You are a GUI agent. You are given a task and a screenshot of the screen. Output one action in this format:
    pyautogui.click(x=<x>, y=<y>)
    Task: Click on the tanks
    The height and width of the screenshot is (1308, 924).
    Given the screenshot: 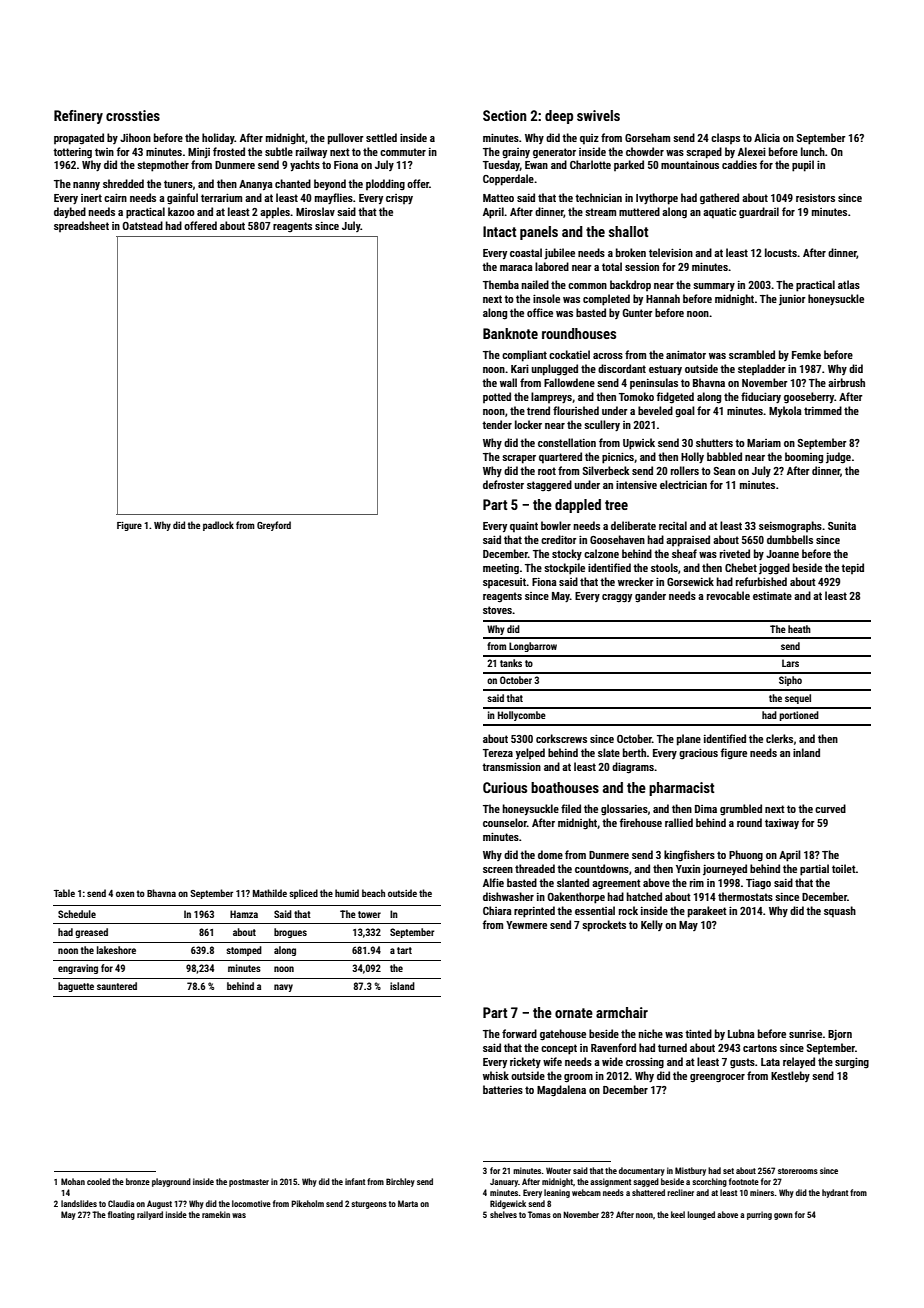 What is the action you would take?
    pyautogui.click(x=511, y=663)
